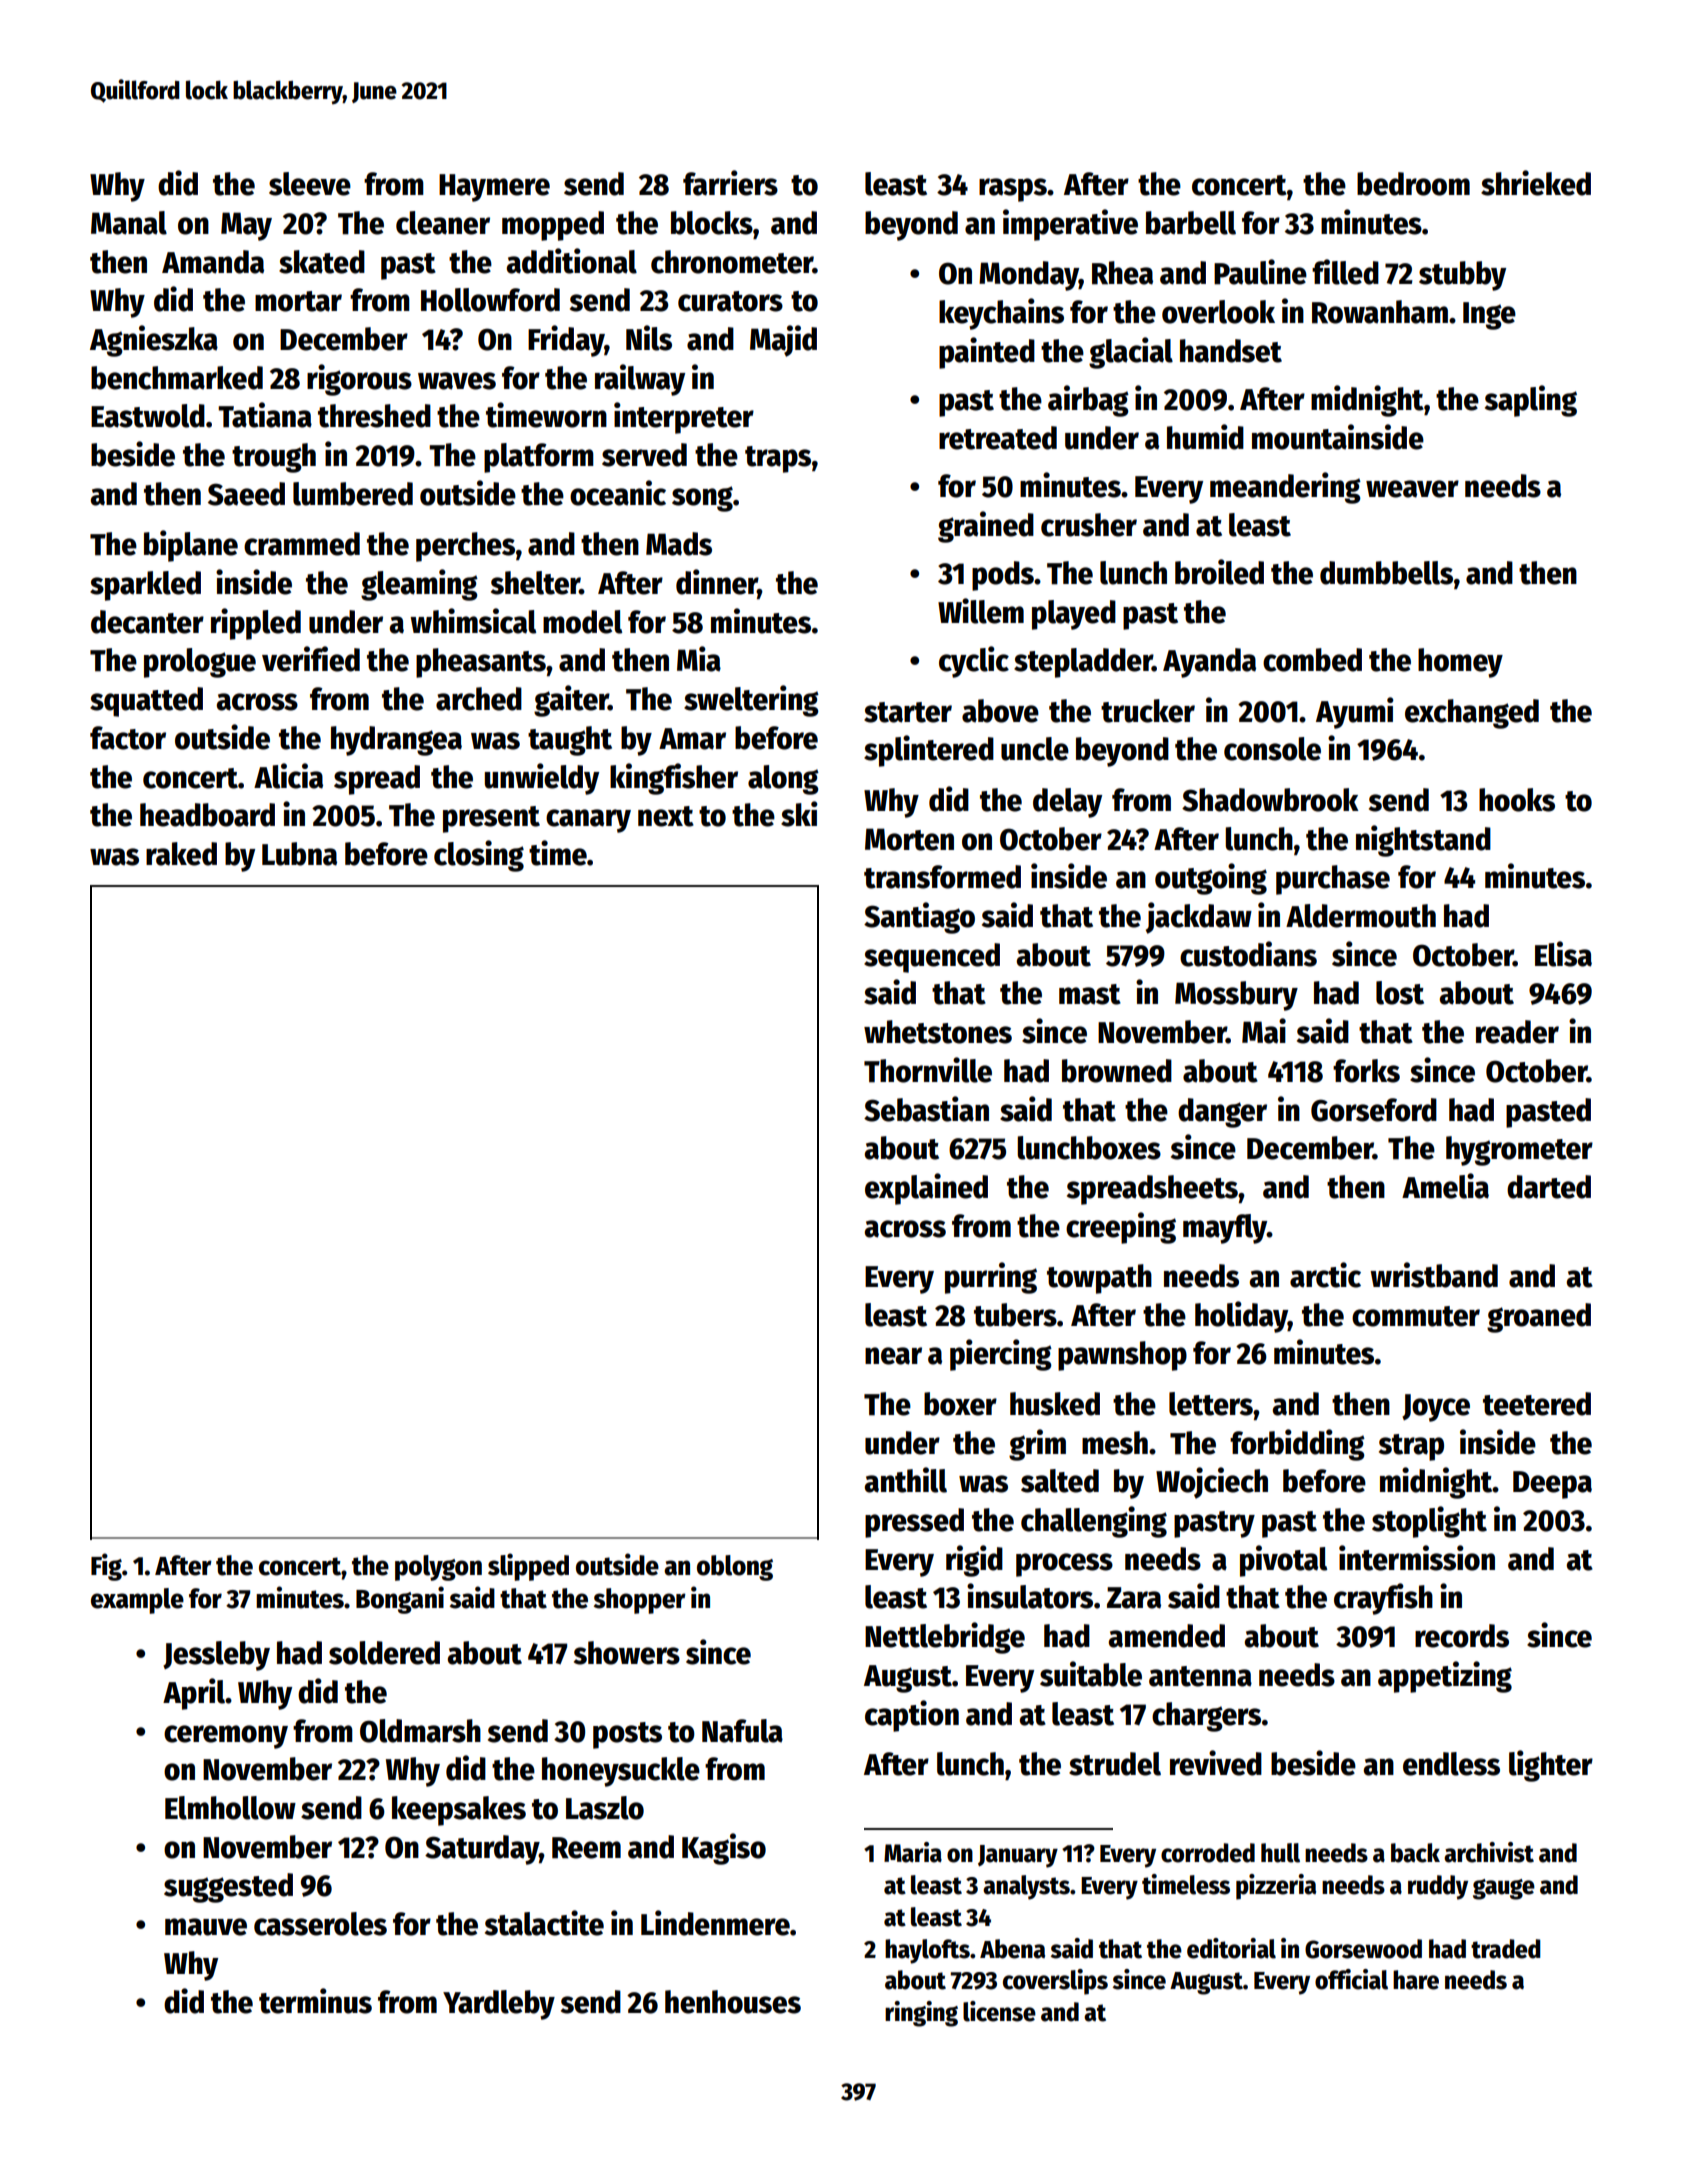 Image resolution: width=1683 pixels, height=2178 pixels. What do you see at coordinates (921, 2014) in the screenshot?
I see `ringing` at bounding box center [921, 2014].
